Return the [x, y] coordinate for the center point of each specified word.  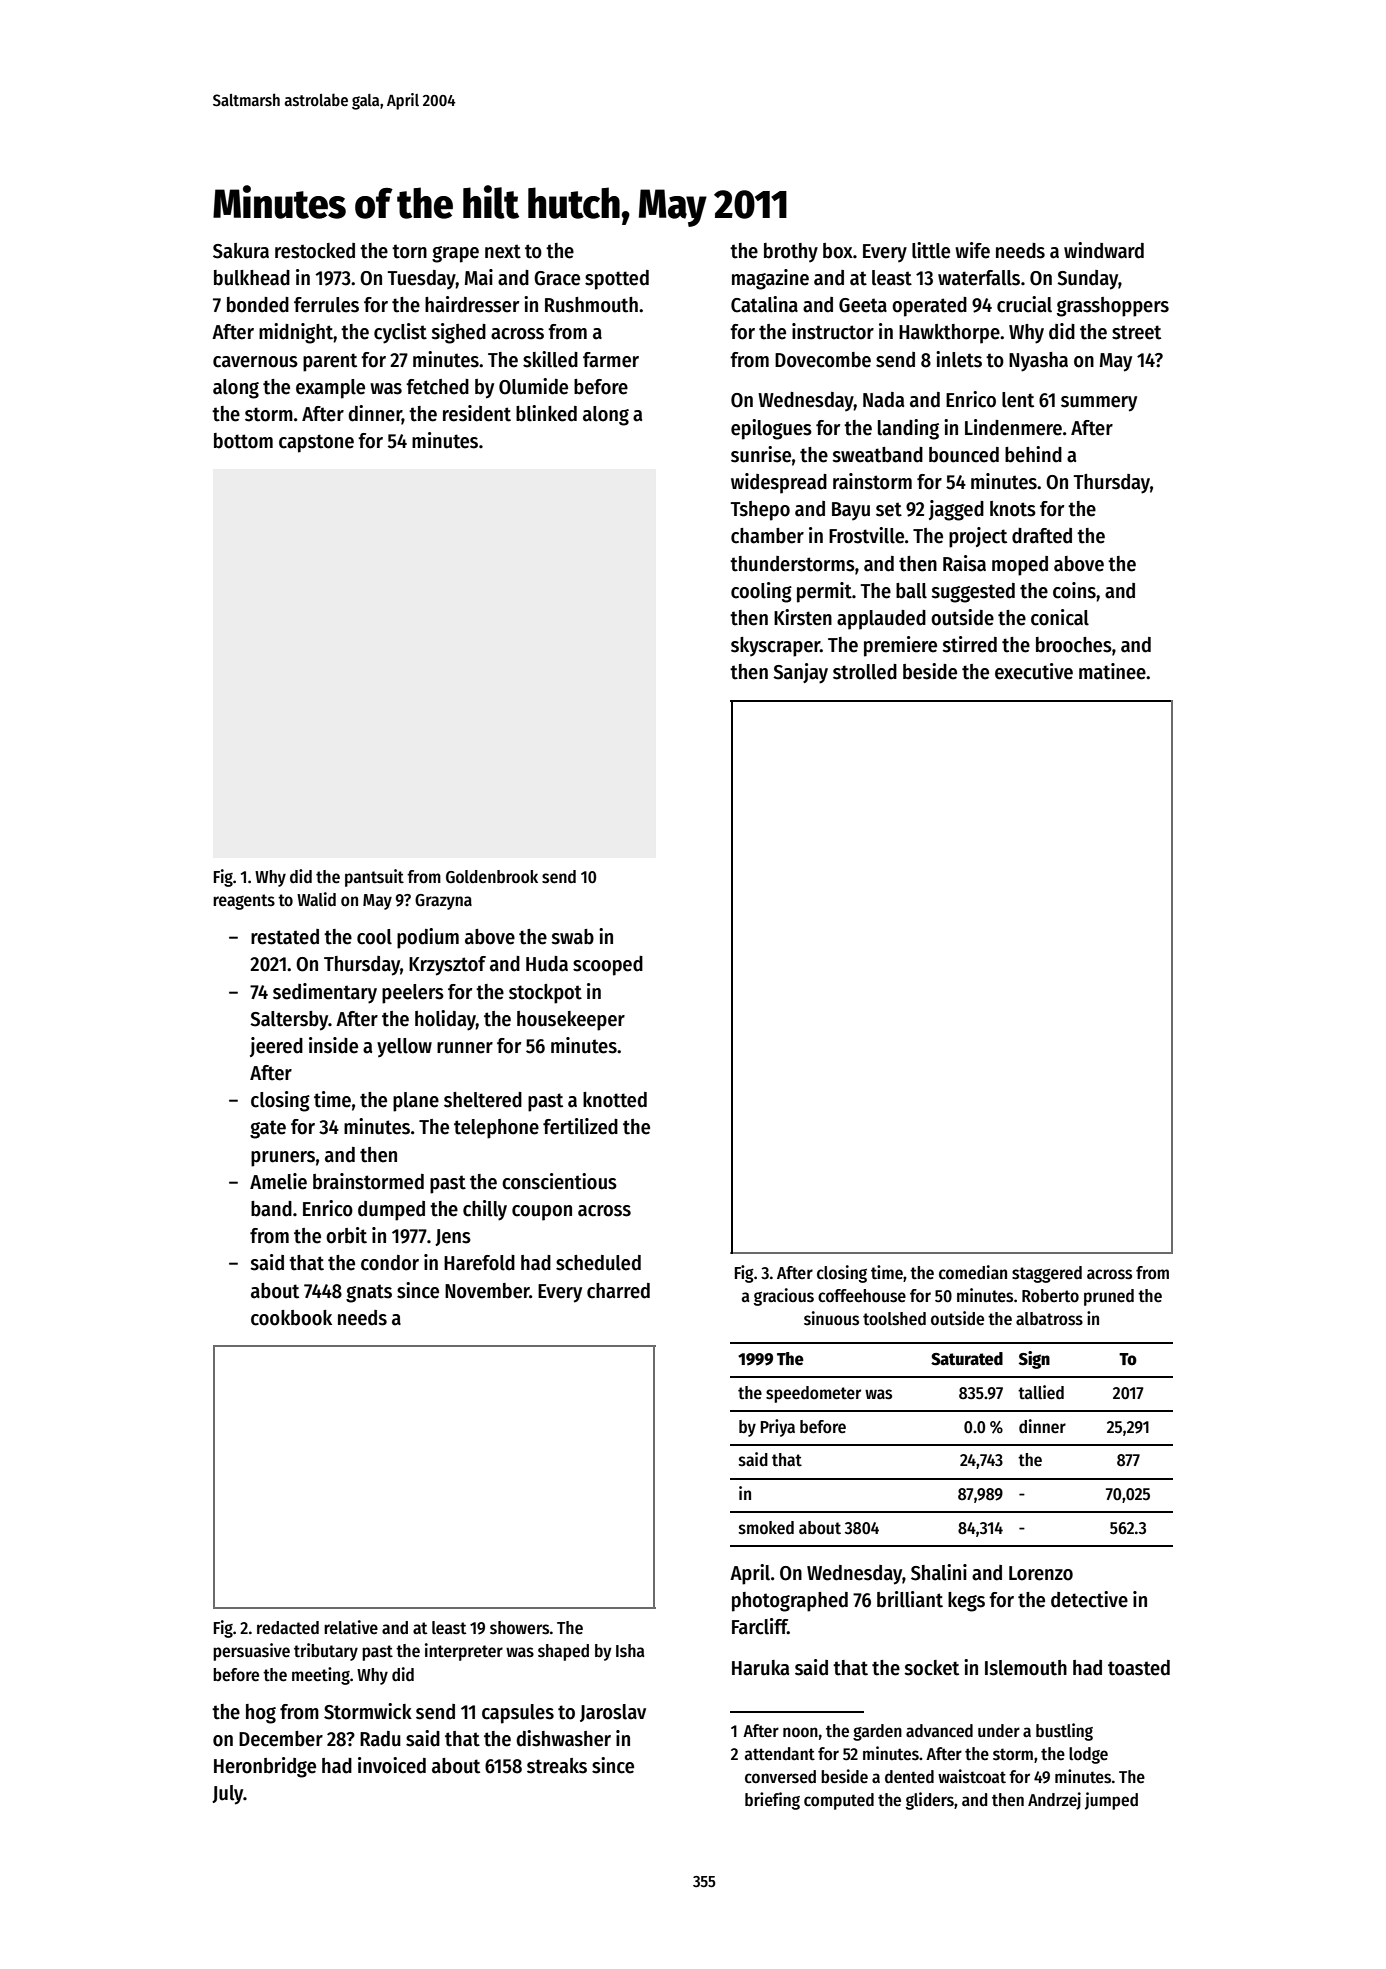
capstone [316, 443]
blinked [546, 413]
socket [931, 1668]
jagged [956, 510]
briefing [772, 1801]
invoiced [392, 1765]
